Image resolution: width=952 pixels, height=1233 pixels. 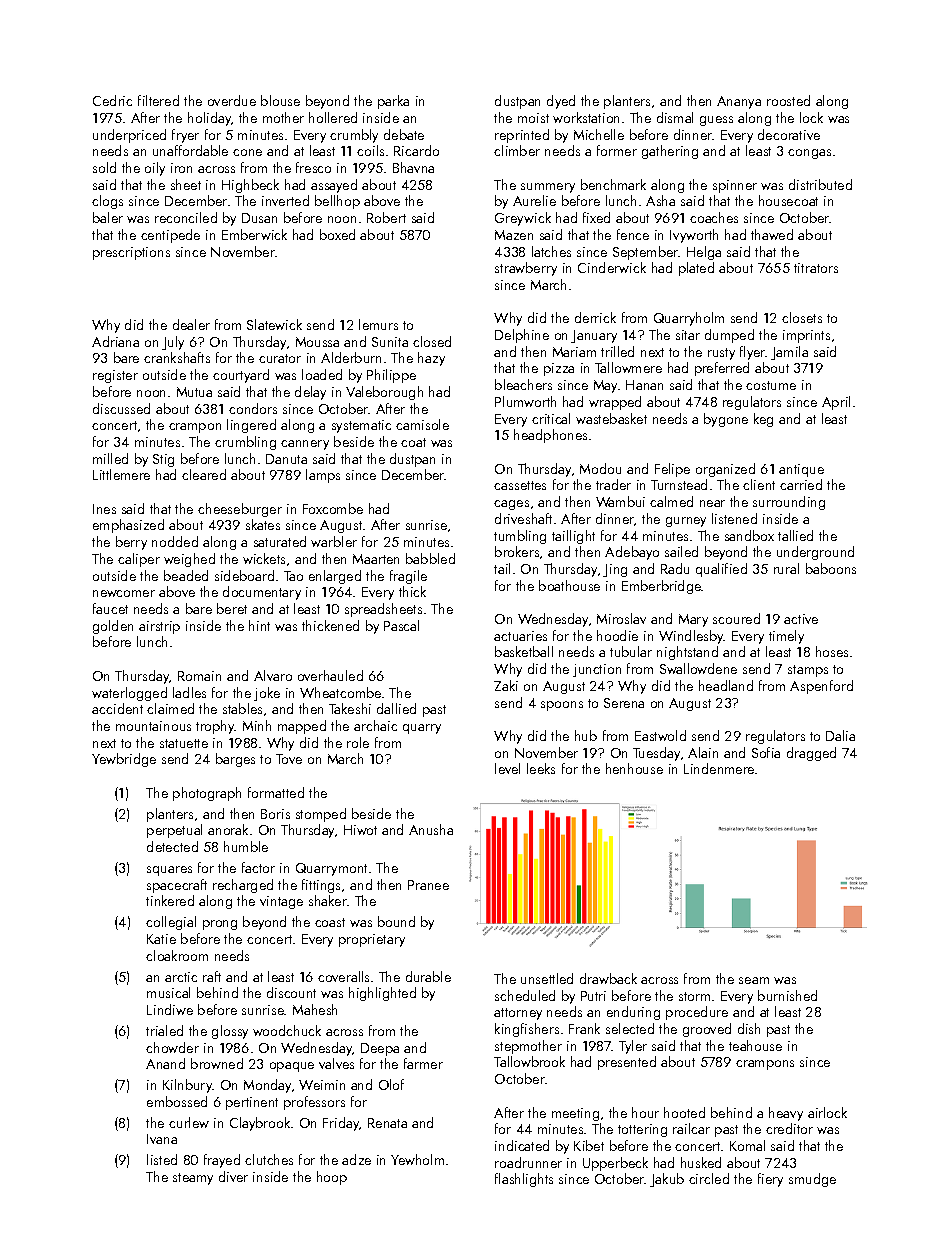 What do you see at coordinates (617, 351) in the document?
I see `trilled` at bounding box center [617, 351].
